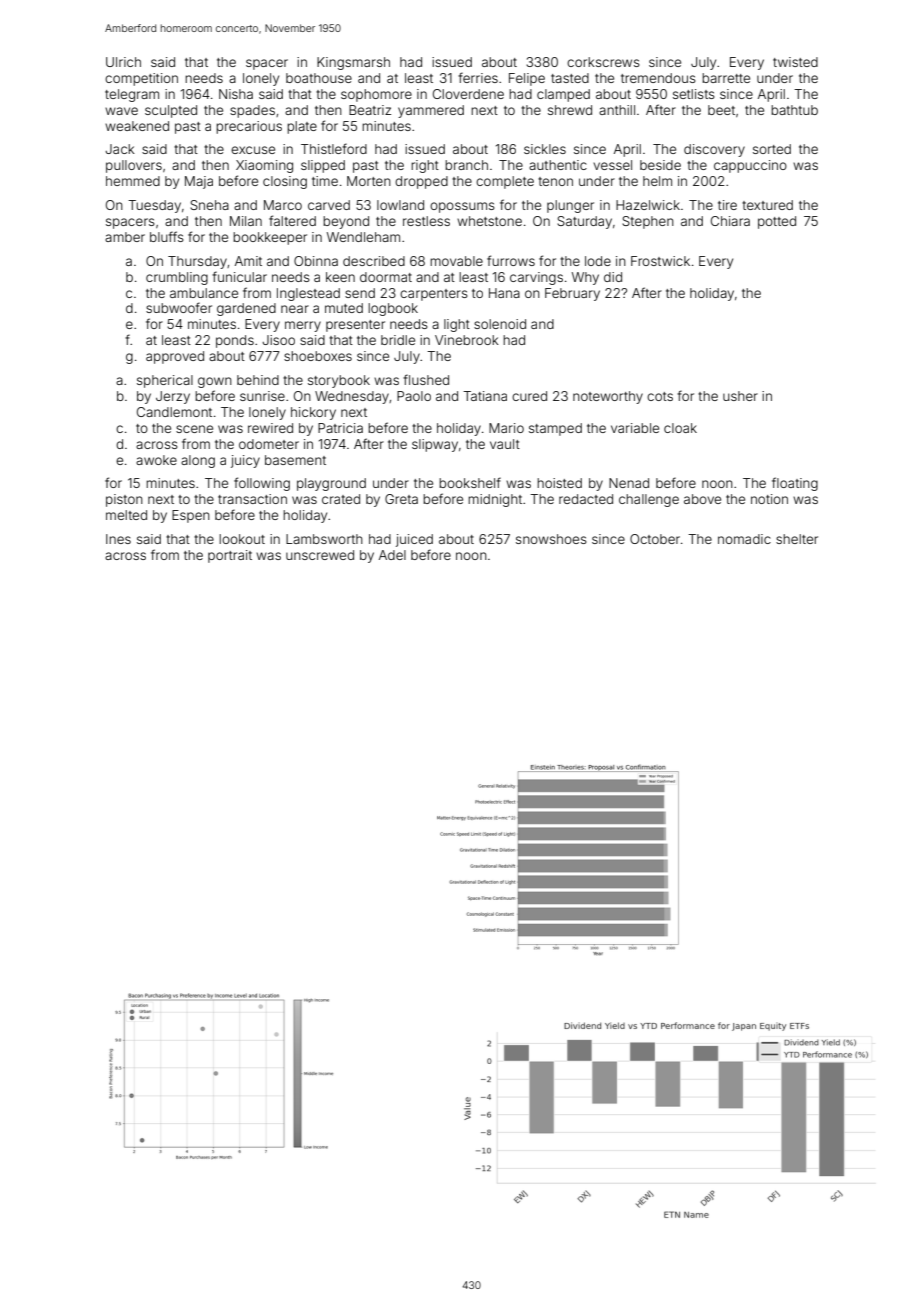  Describe the element at coordinates (236, 94) in the screenshot. I see `Nisha` at that location.
